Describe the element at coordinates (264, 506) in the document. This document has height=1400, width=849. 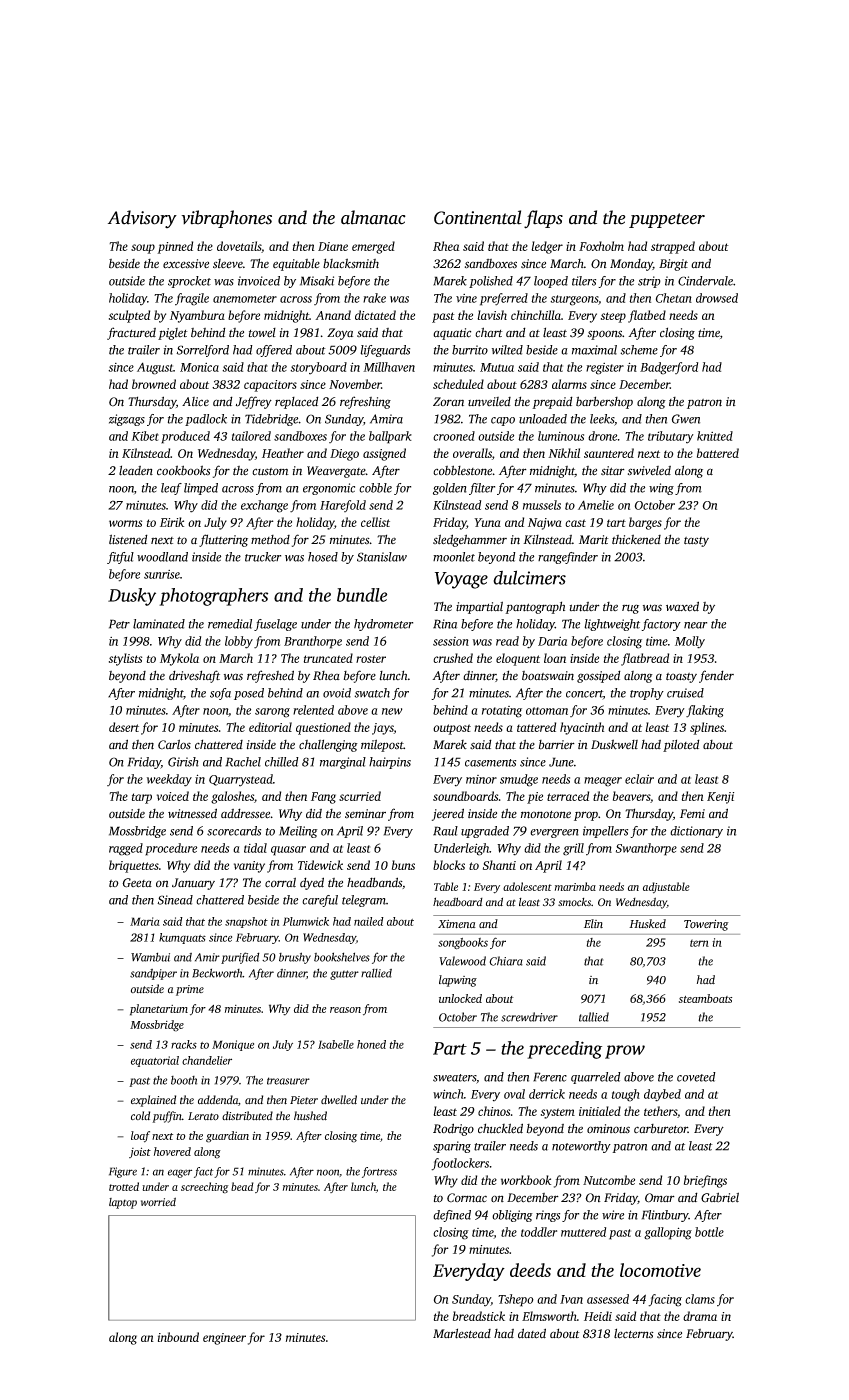
I see `exchange` at that location.
